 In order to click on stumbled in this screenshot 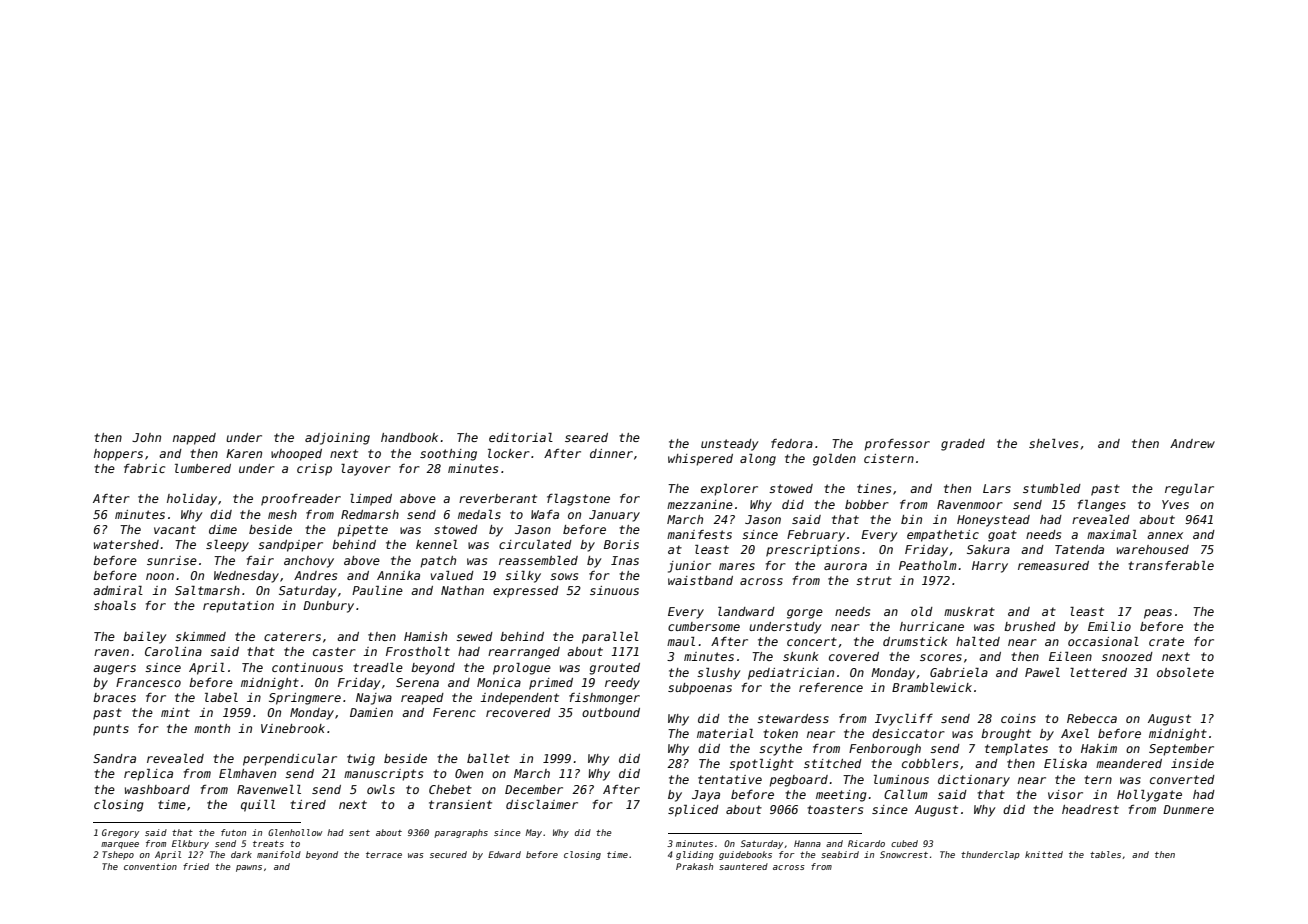, I will do `click(1052, 488)`.
